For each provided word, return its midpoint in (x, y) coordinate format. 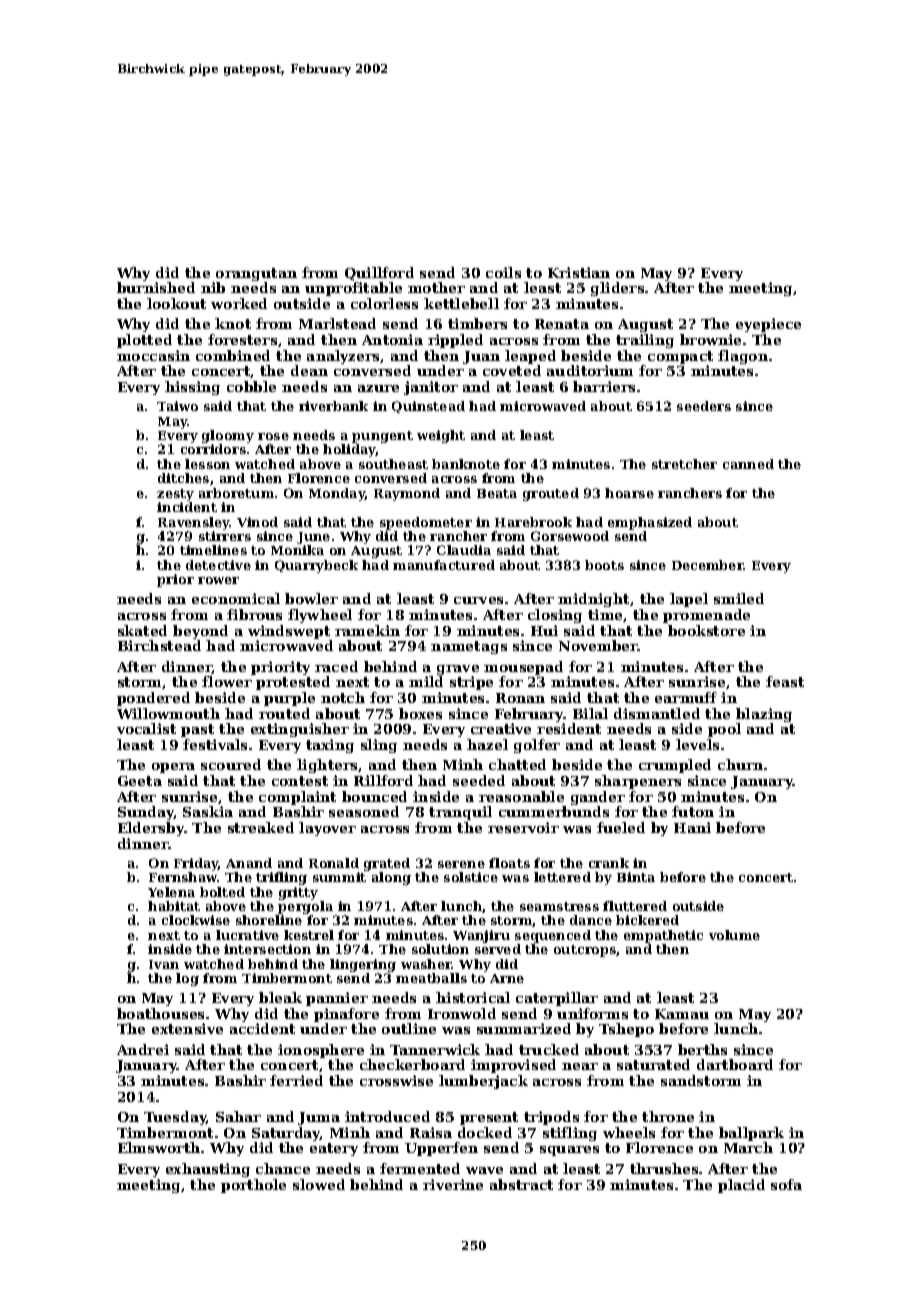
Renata (562, 324)
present (489, 1118)
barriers (604, 386)
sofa (786, 1184)
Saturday (286, 1134)
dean (309, 370)
